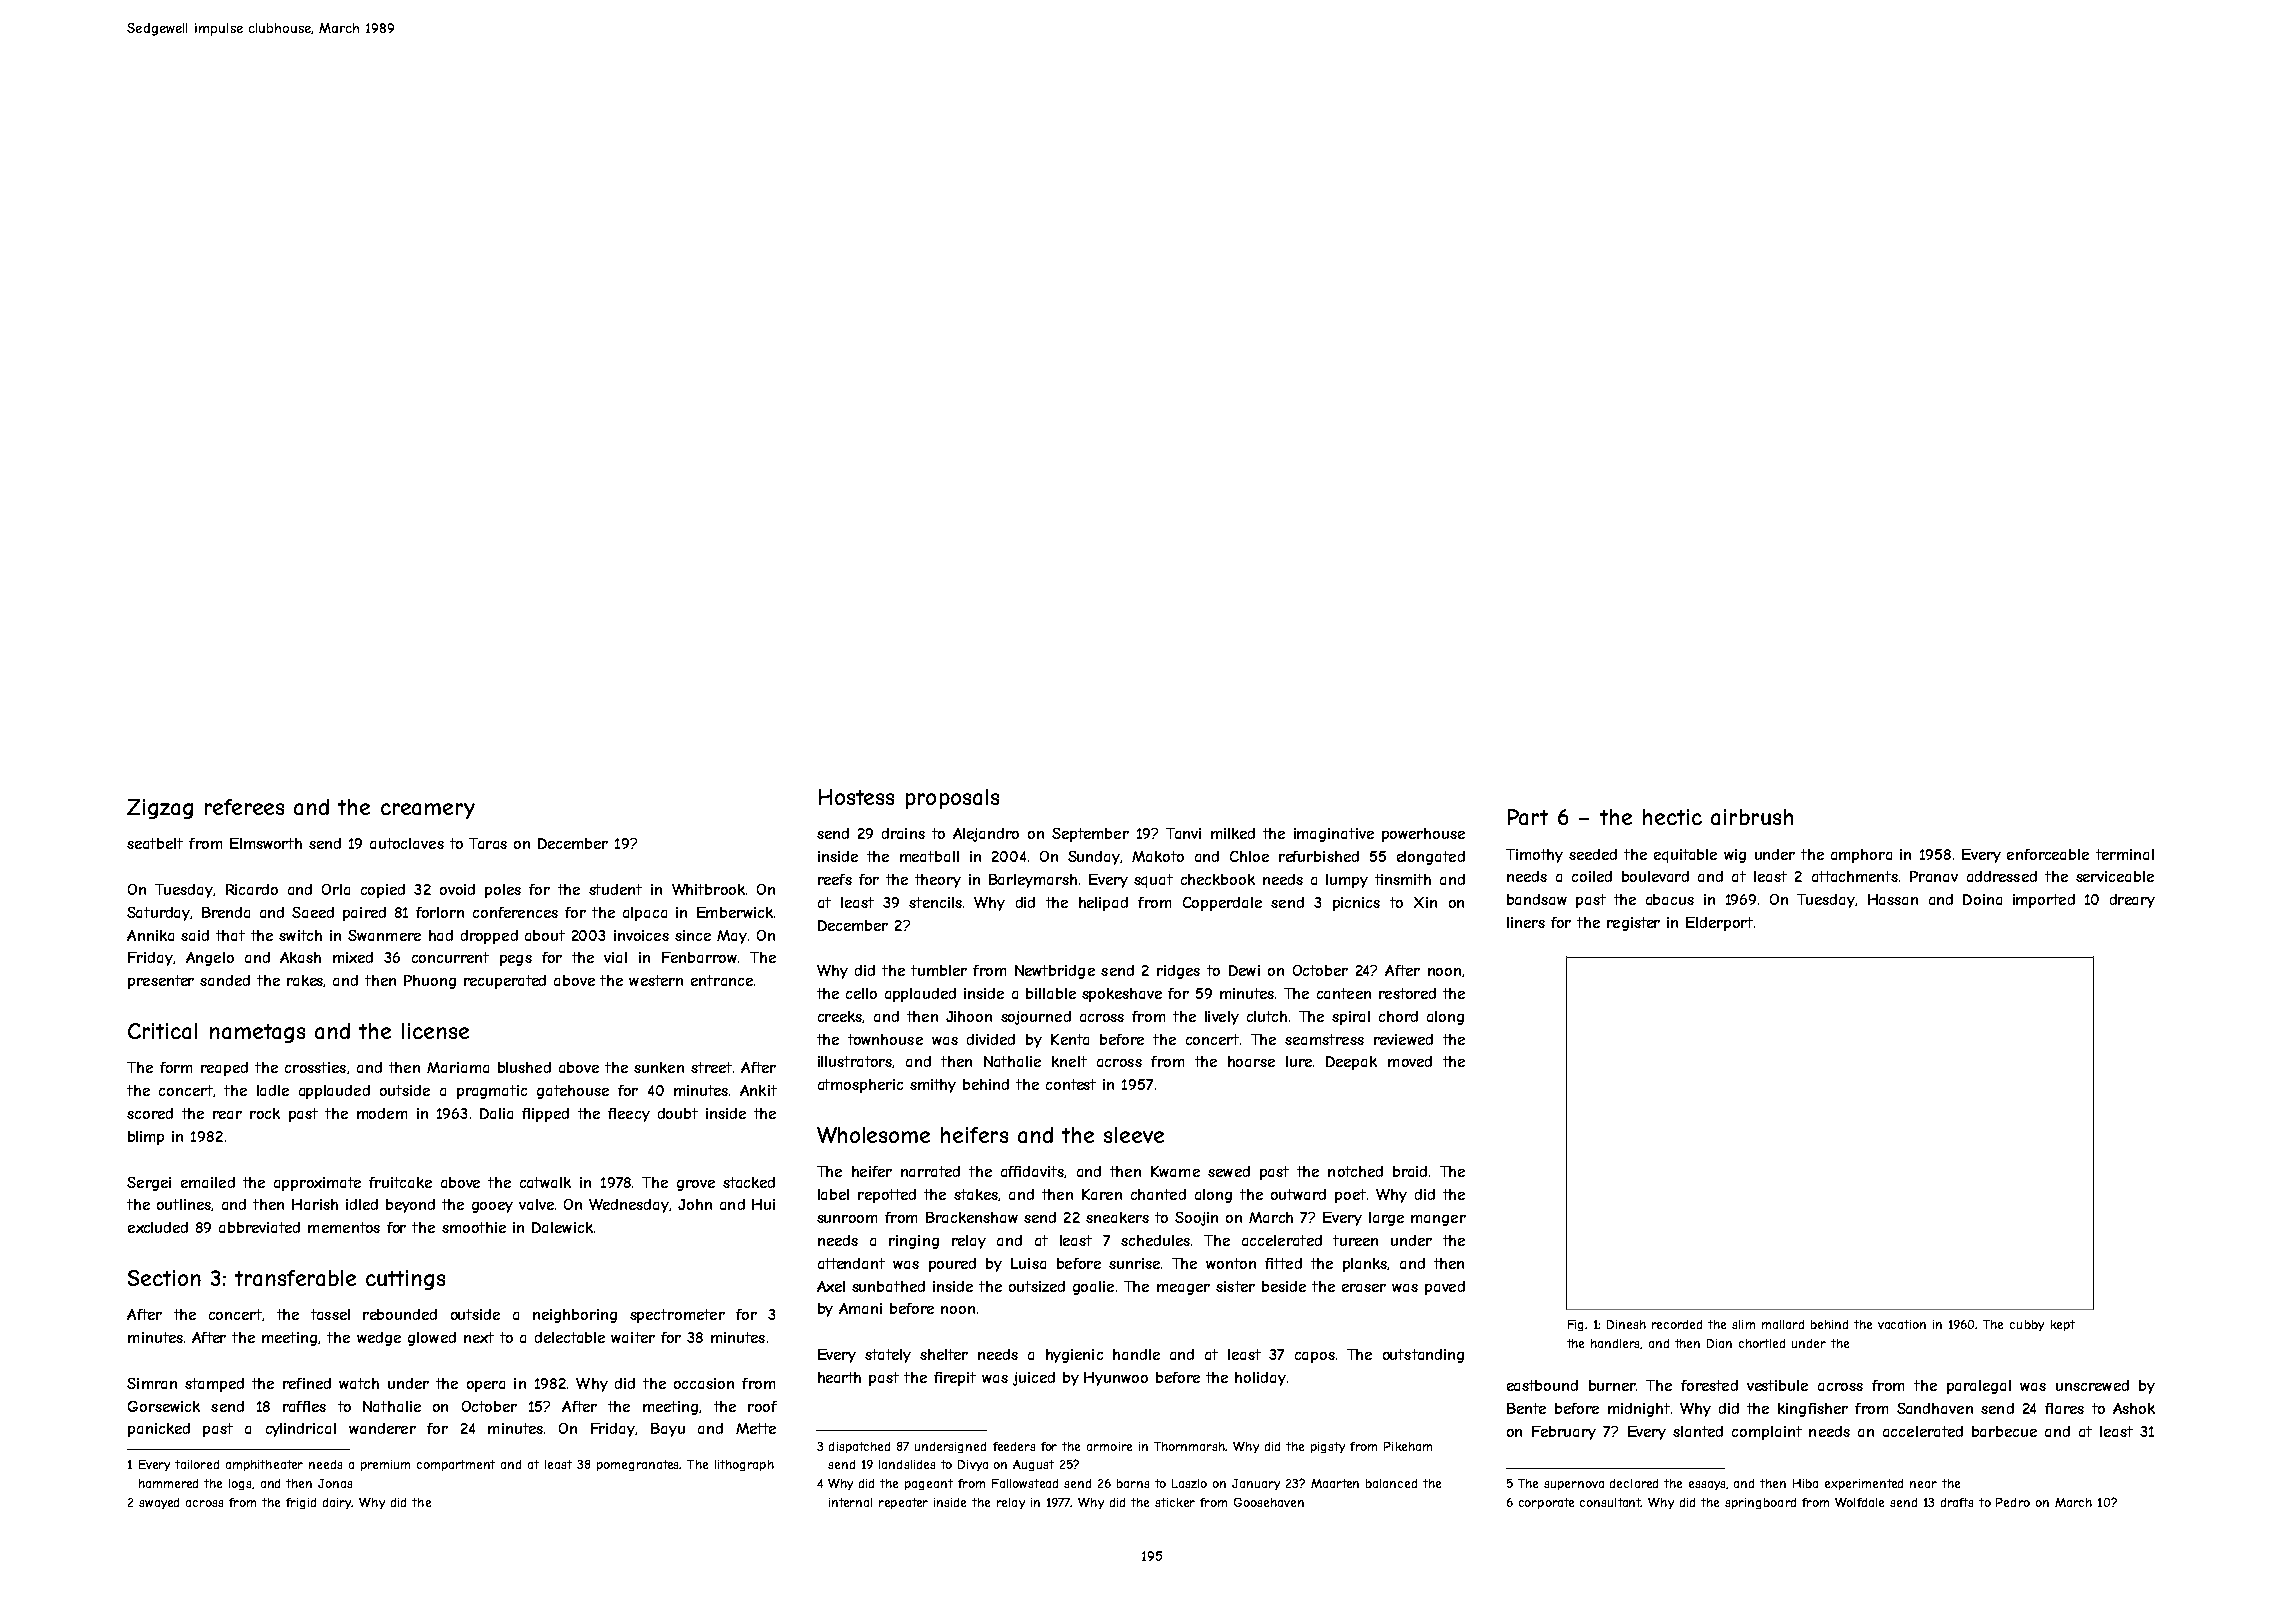  What do you see at coordinates (952, 799) in the screenshot?
I see `proposals` at bounding box center [952, 799].
